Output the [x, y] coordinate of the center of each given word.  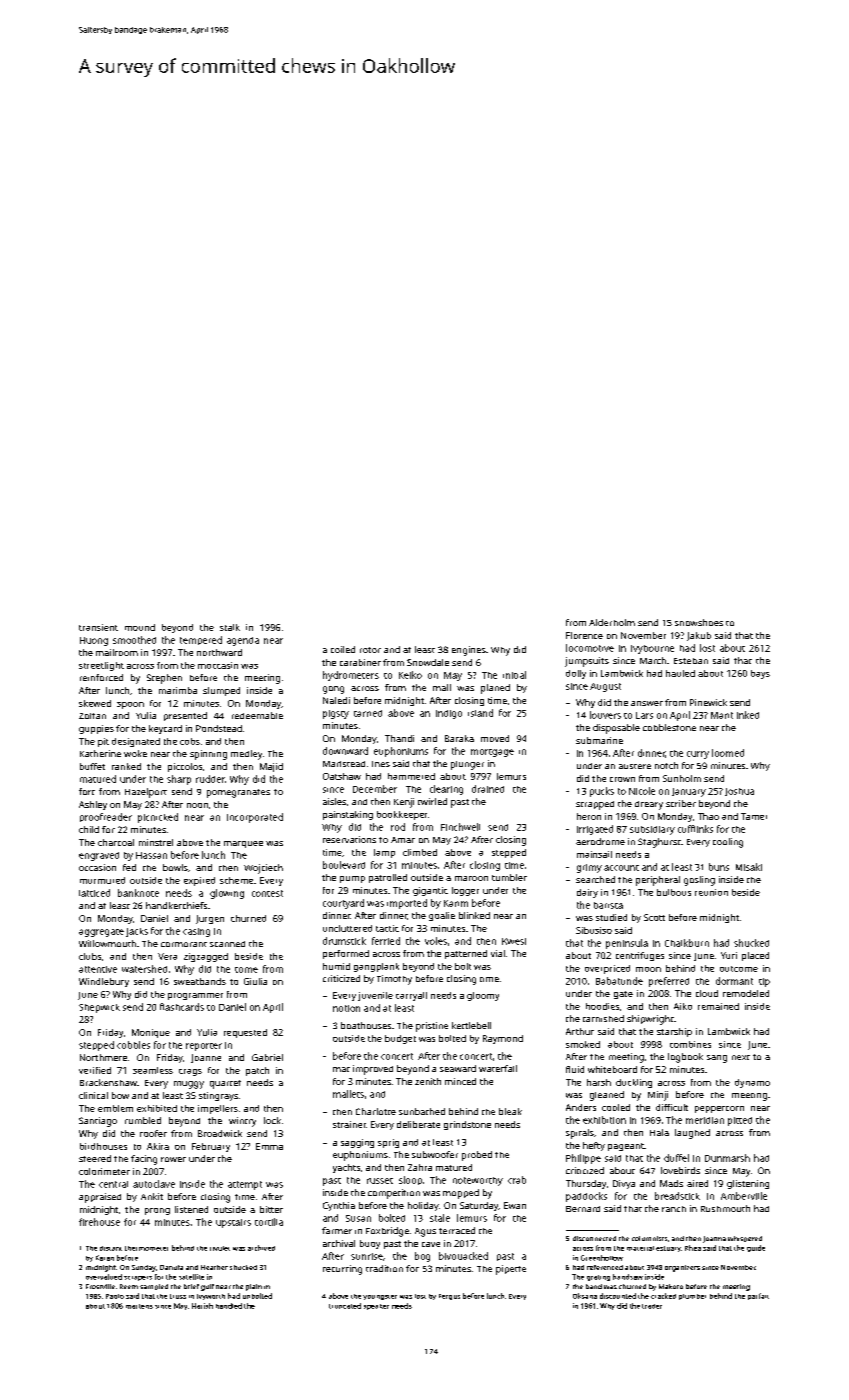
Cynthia [339, 1206]
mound [140, 627]
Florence [584, 635]
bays [760, 674]
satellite [191, 1277]
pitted [740, 1121]
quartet [225, 1084]
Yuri [729, 955]
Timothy [394, 980]
